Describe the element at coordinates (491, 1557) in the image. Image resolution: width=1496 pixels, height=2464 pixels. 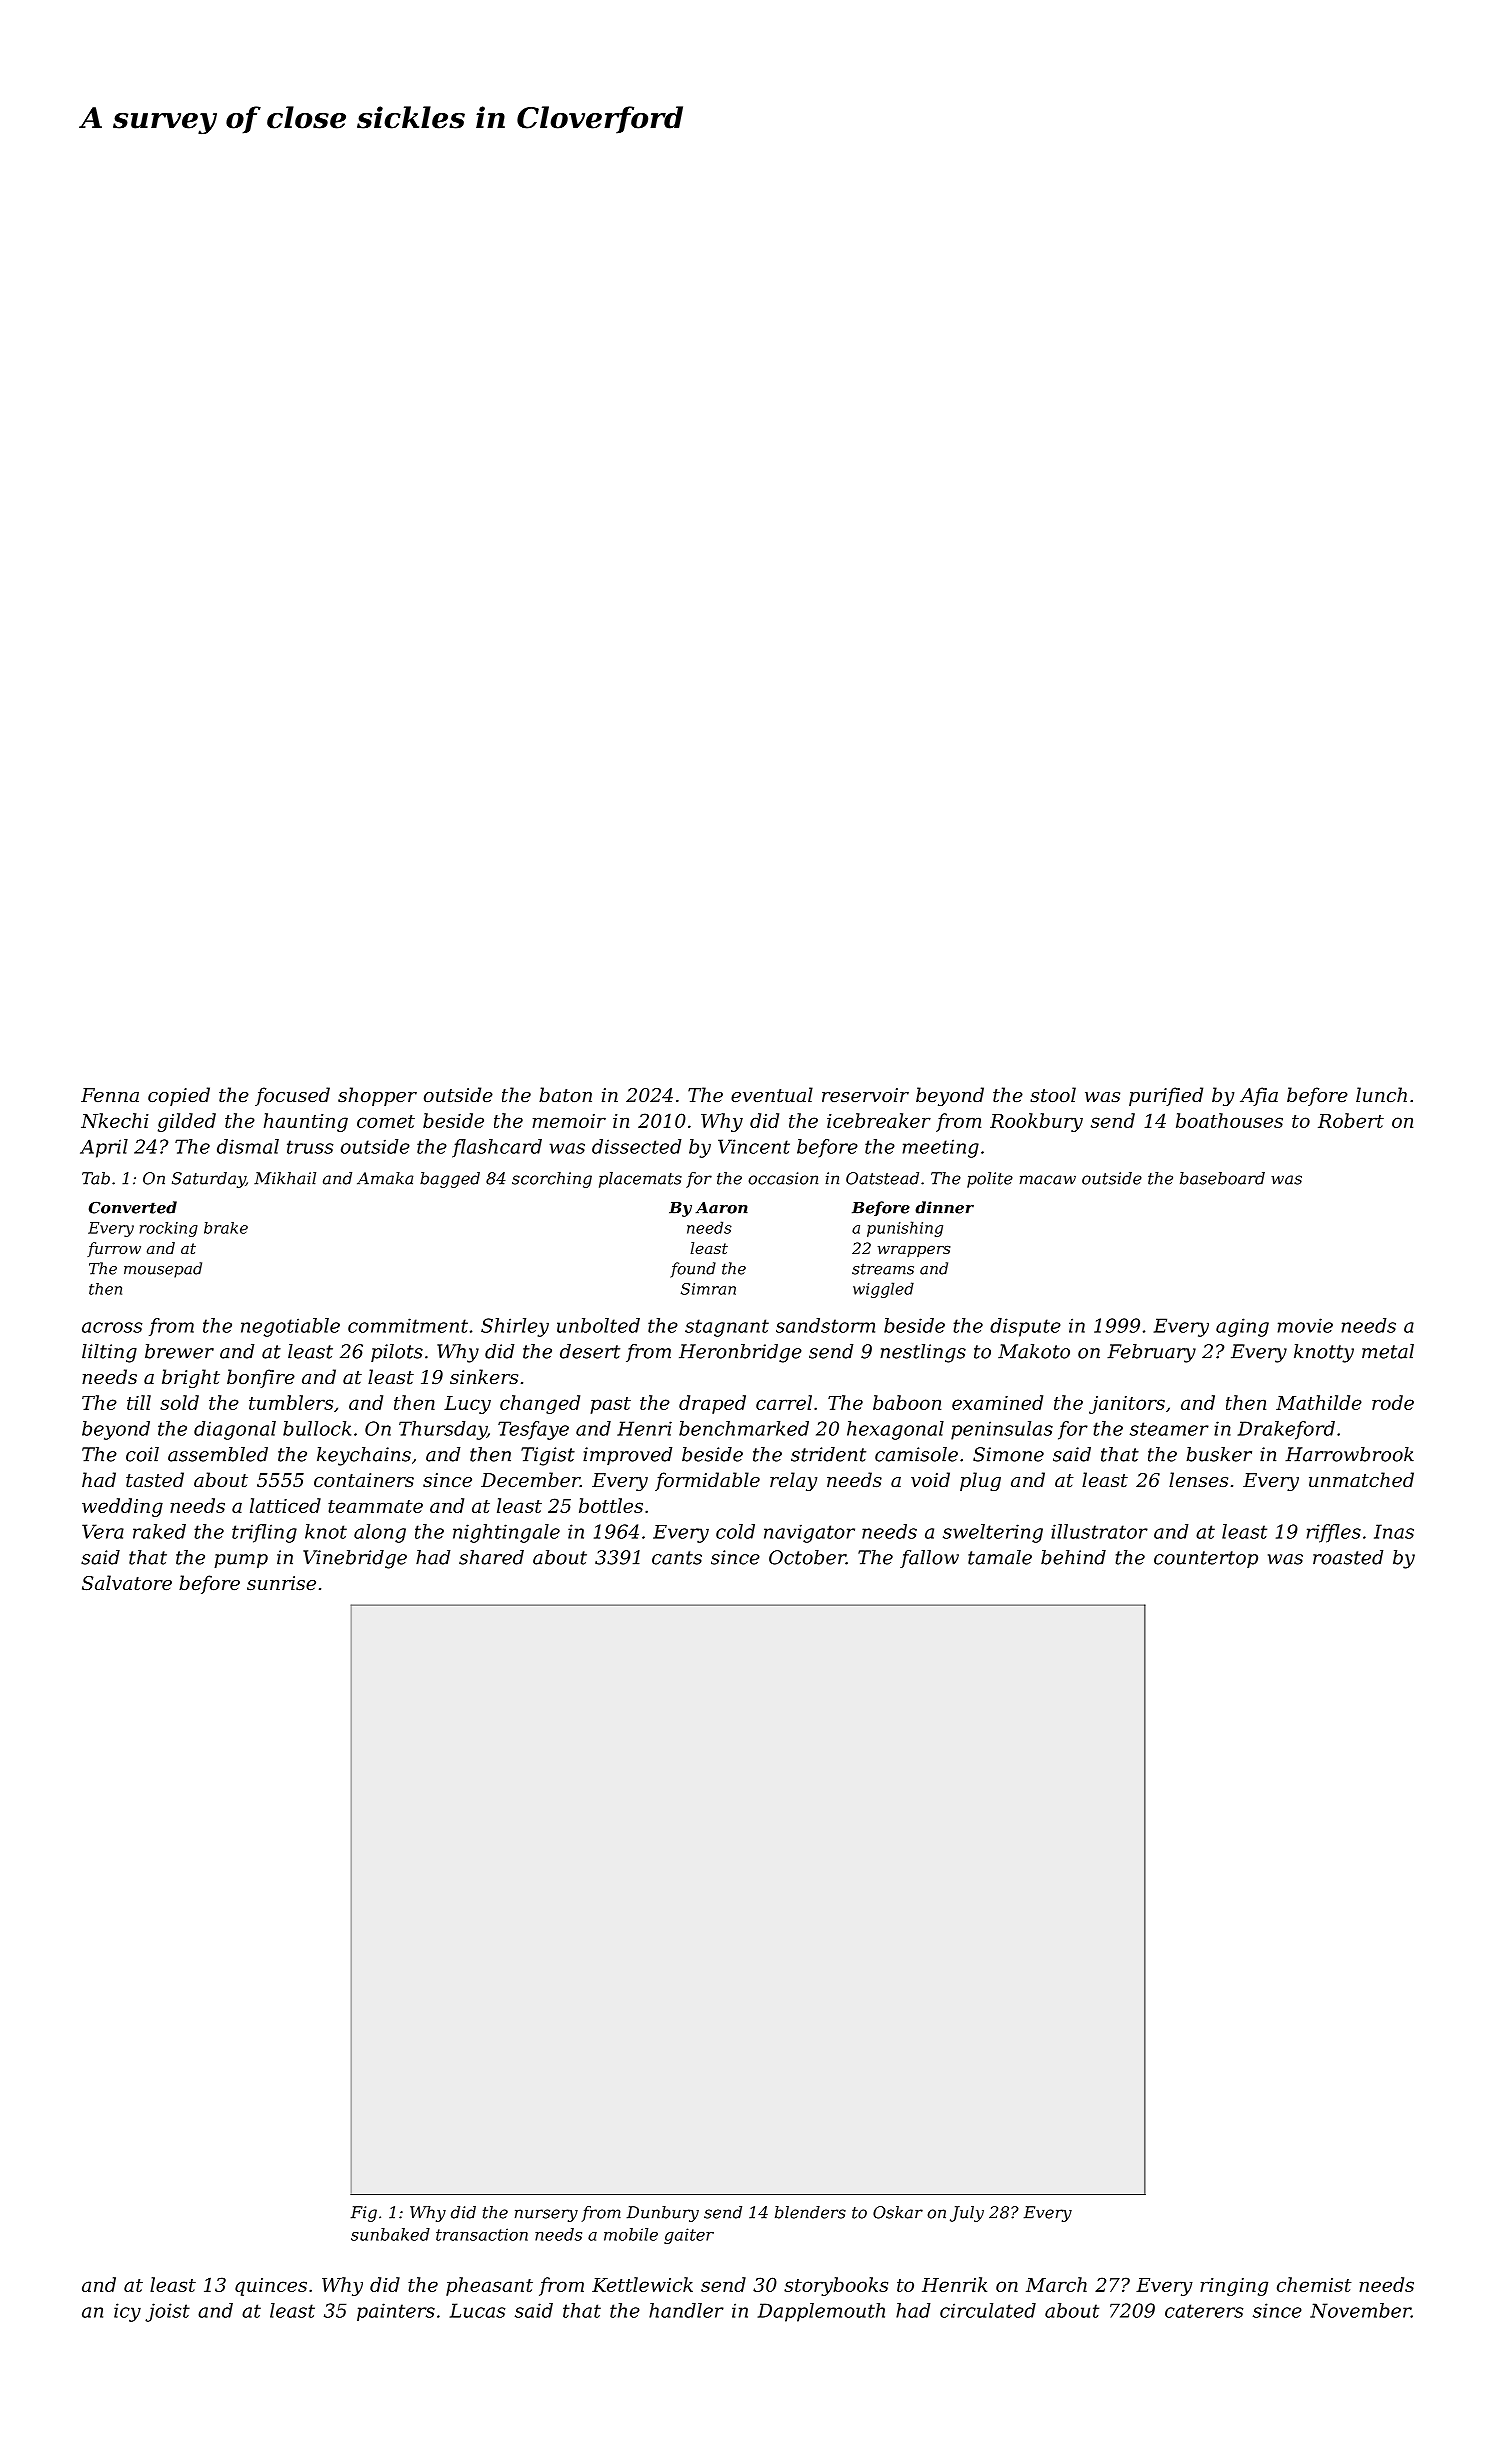
I see `shared` at that location.
